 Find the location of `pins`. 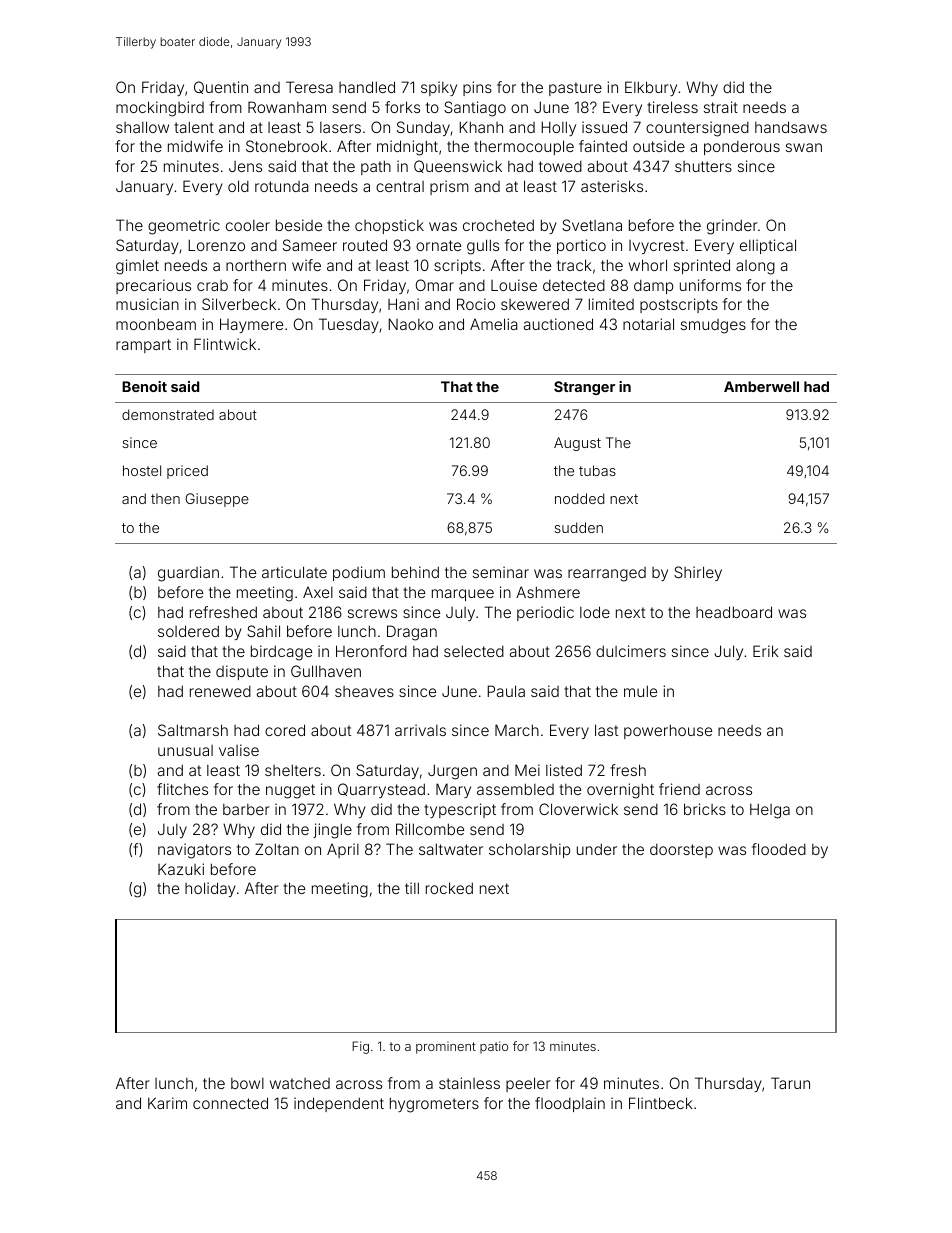

pins is located at coordinates (477, 88).
